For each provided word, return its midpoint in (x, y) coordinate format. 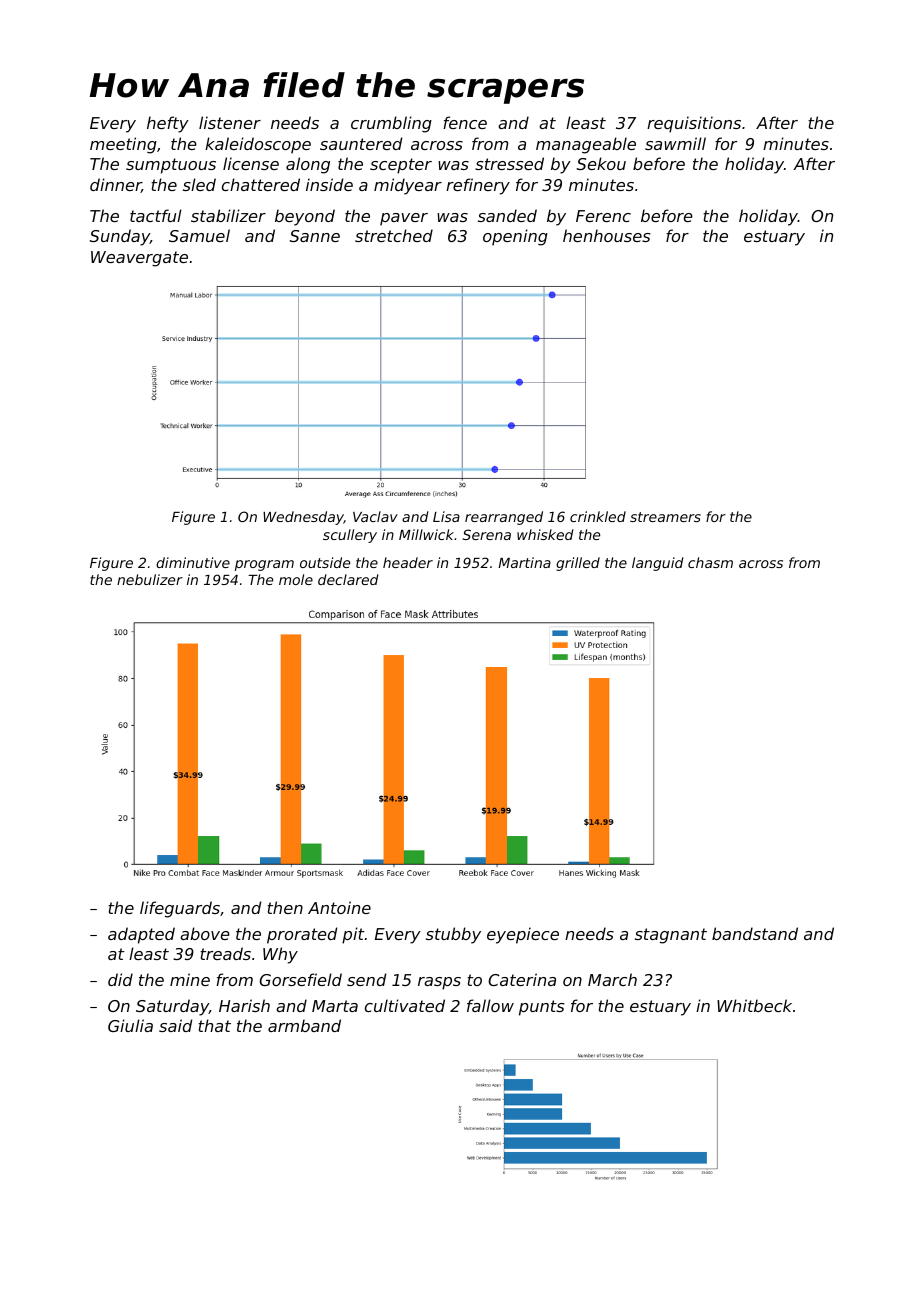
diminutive (193, 562)
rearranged (504, 518)
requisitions (694, 124)
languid (658, 564)
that (214, 1025)
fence (465, 122)
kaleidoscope (258, 145)
